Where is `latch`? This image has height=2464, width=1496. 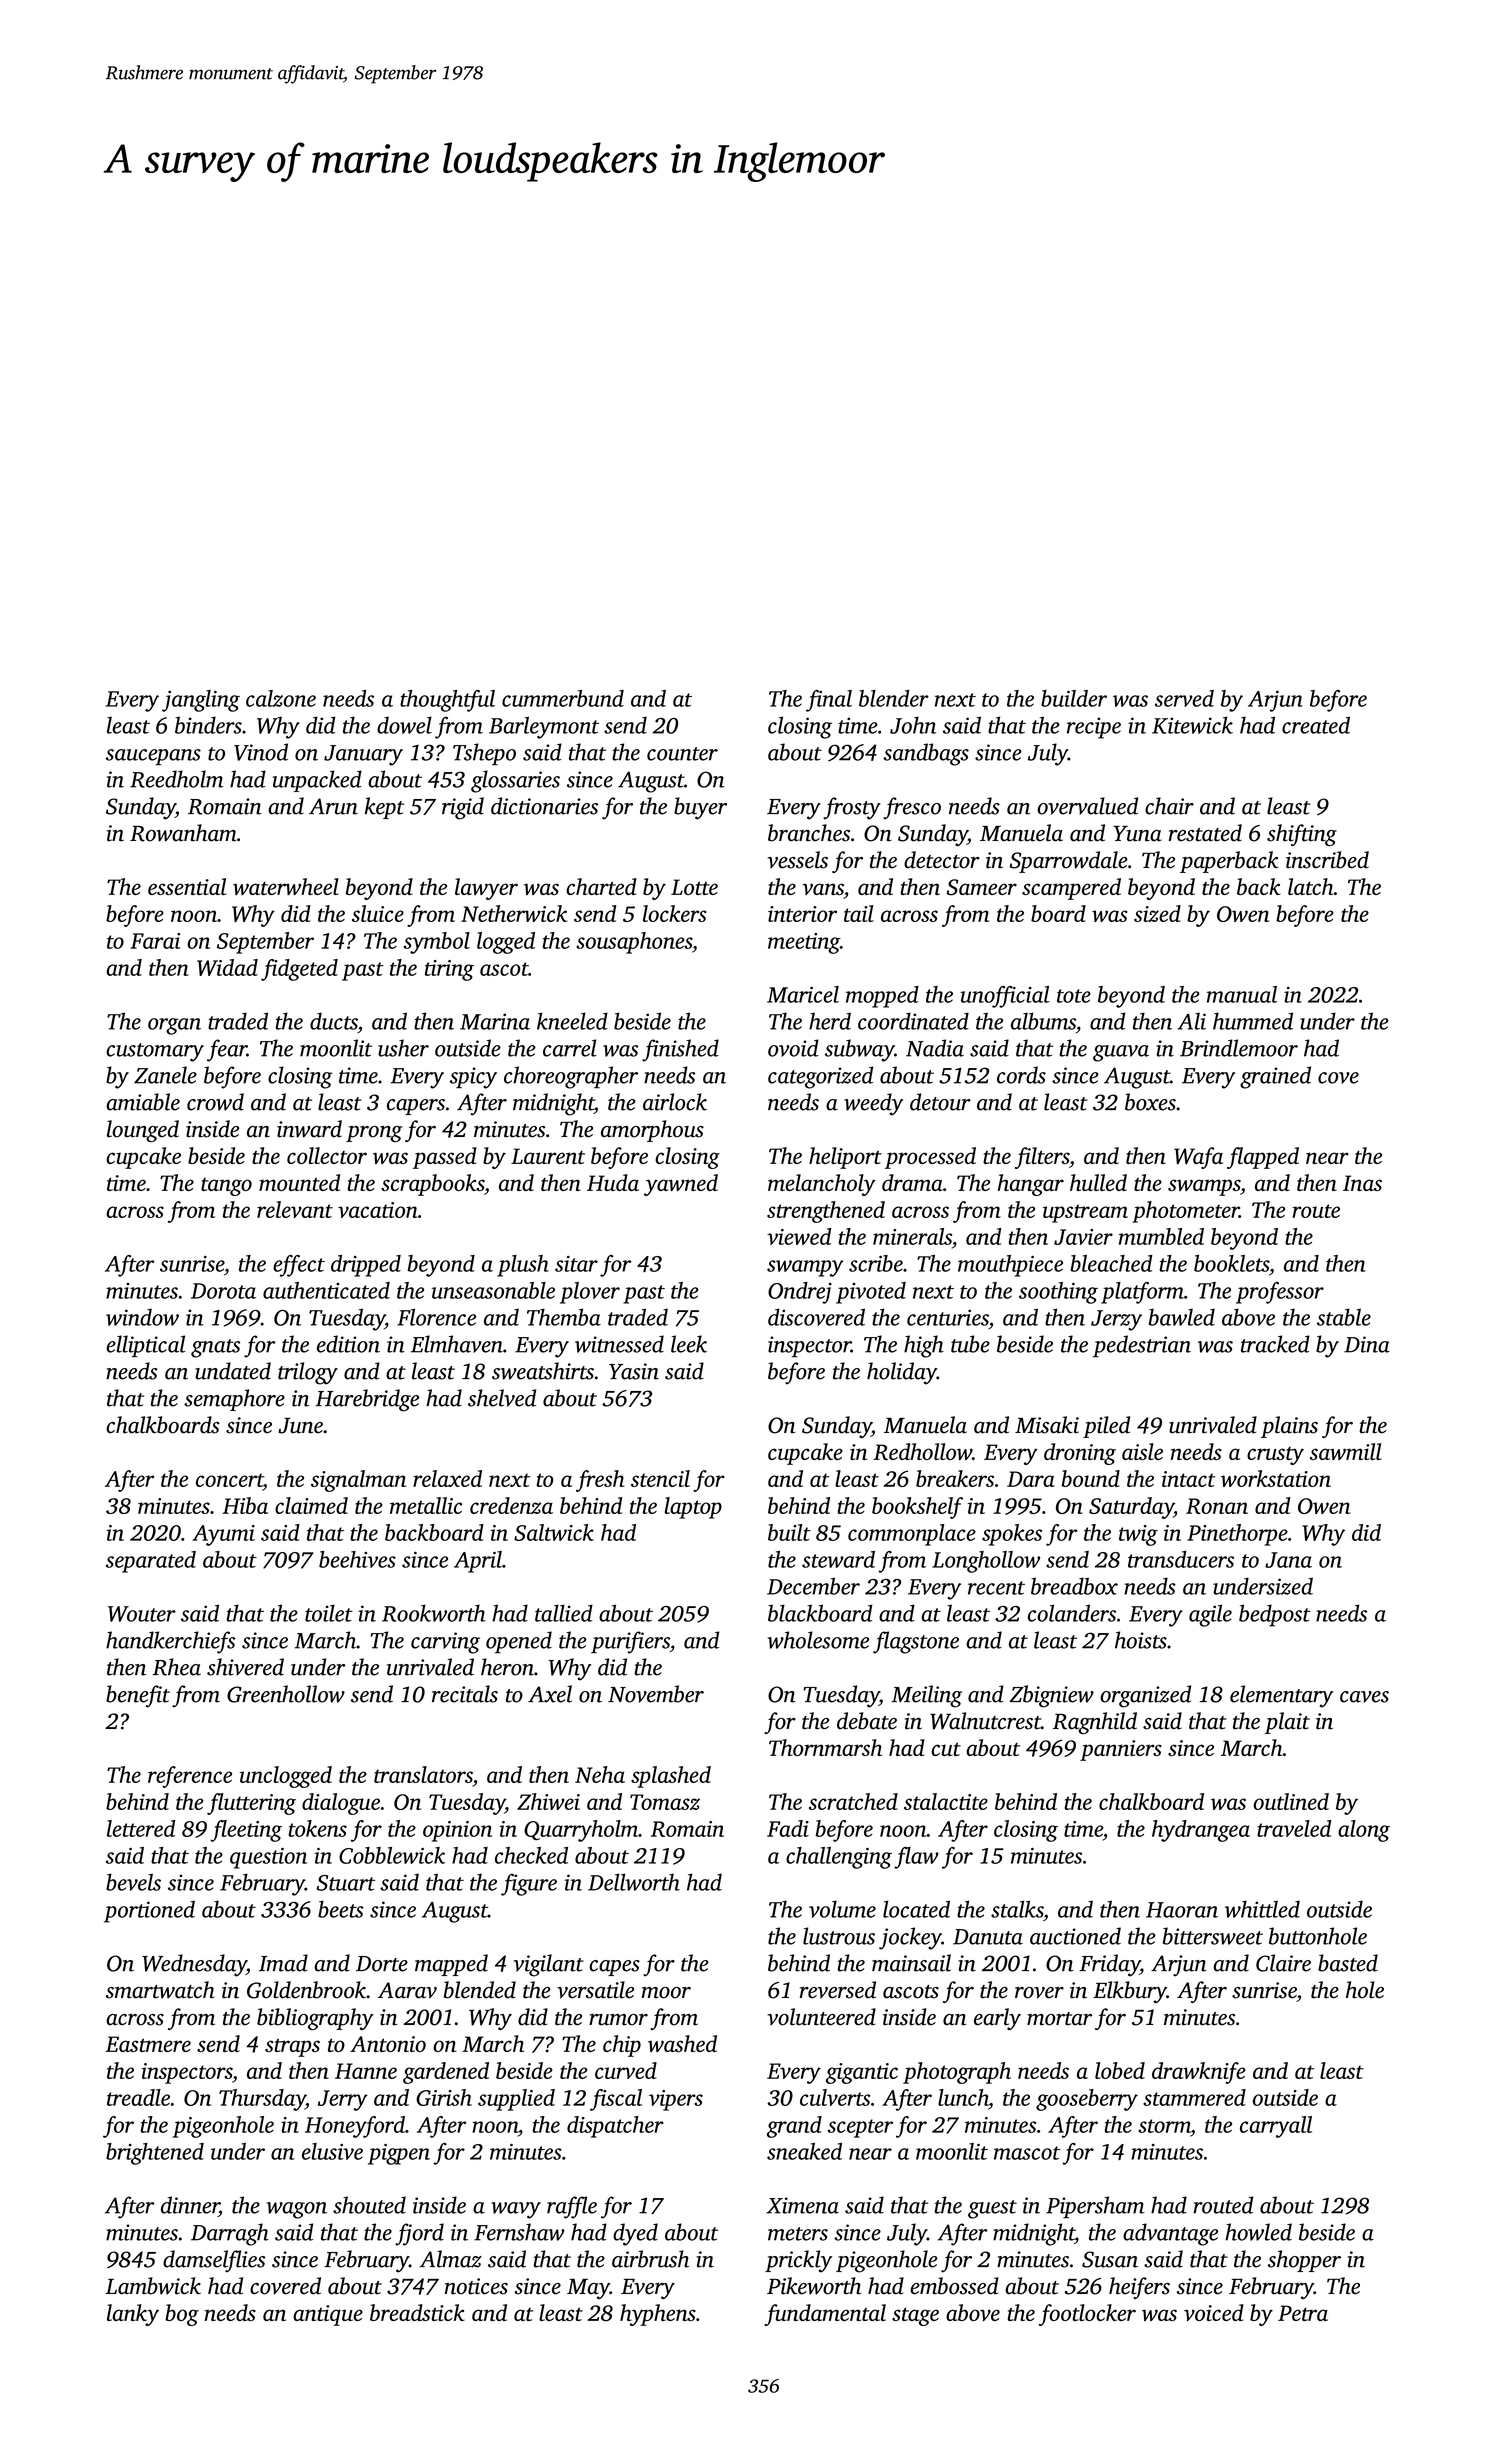 latch is located at coordinates (1311, 886).
